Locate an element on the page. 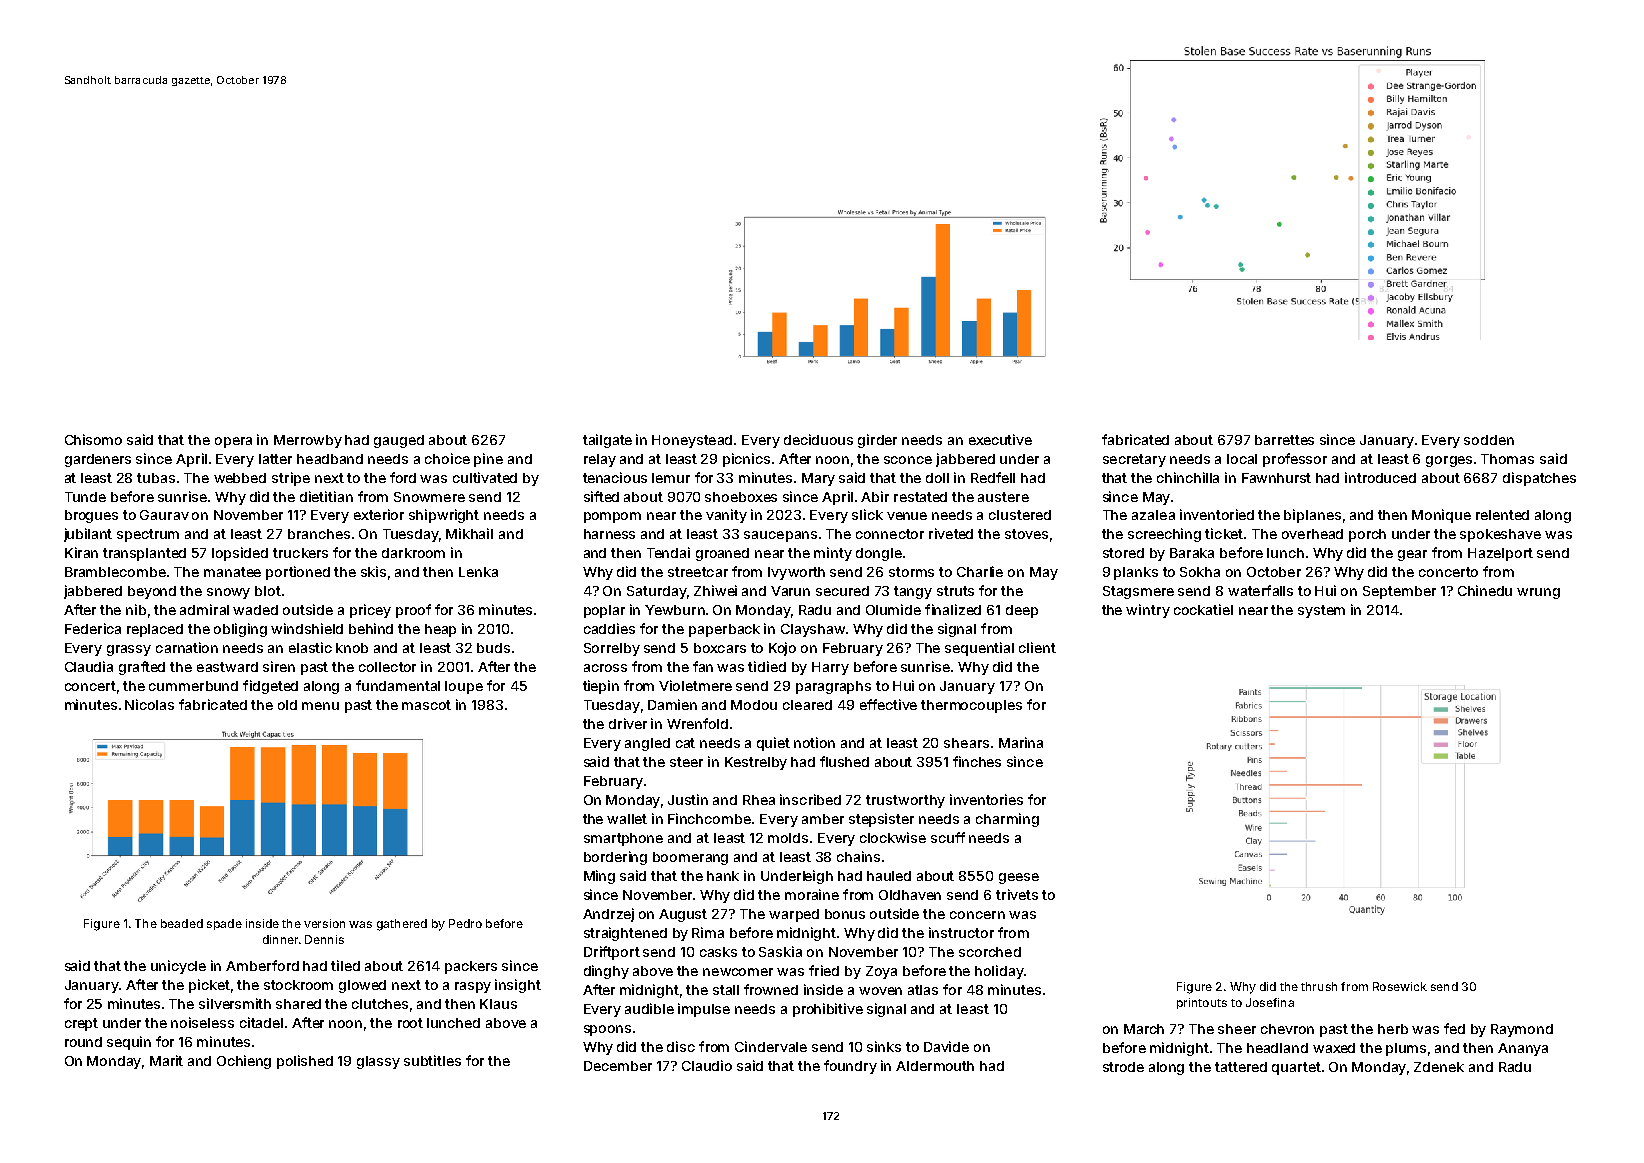  wallet is located at coordinates (627, 819).
